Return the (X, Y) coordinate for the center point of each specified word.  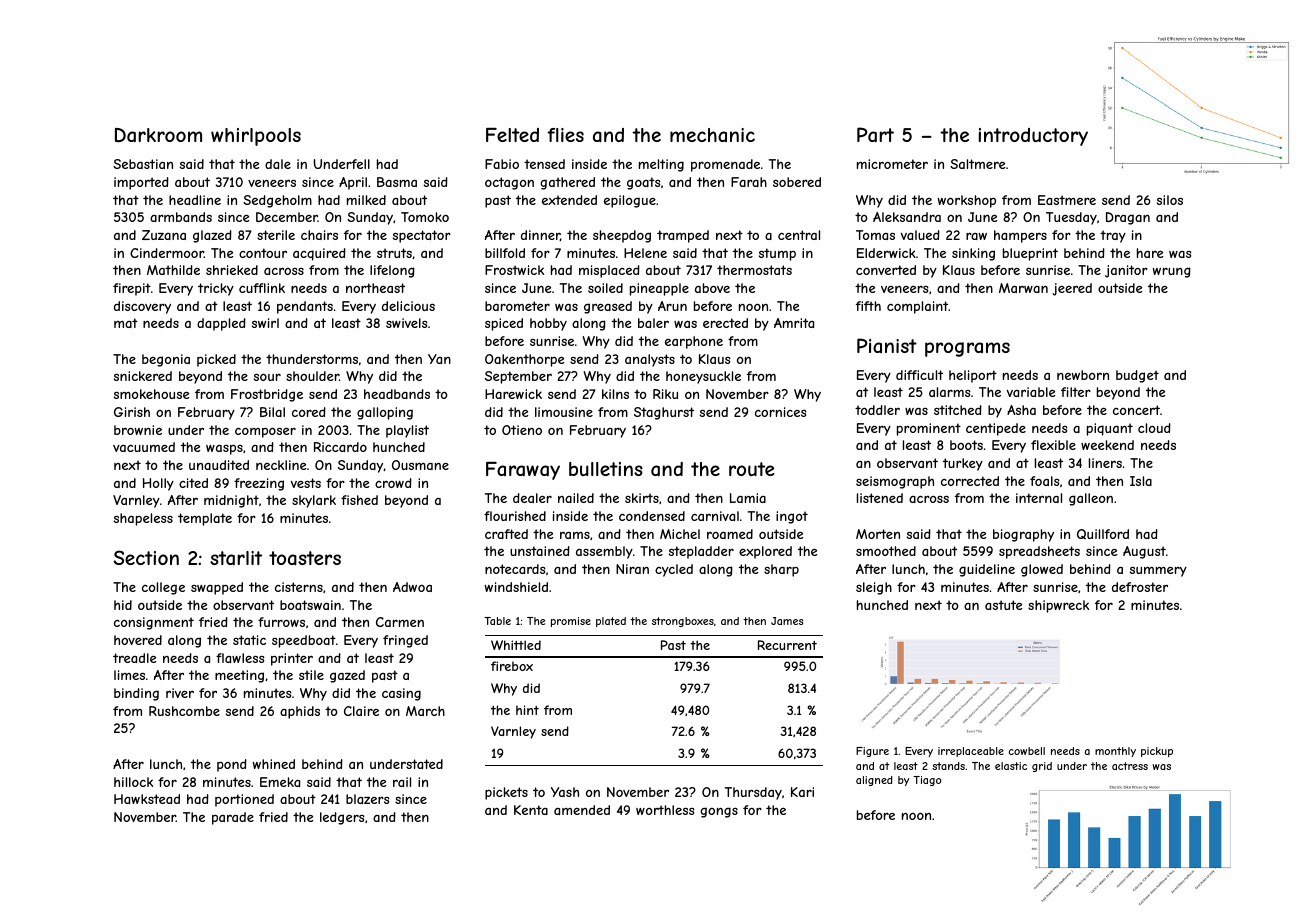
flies (565, 135)
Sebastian (143, 164)
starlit (236, 558)
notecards (515, 569)
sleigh (874, 588)
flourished (515, 516)
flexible (1053, 445)
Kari (802, 792)
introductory (1033, 137)
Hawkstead (147, 799)
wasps (224, 450)
